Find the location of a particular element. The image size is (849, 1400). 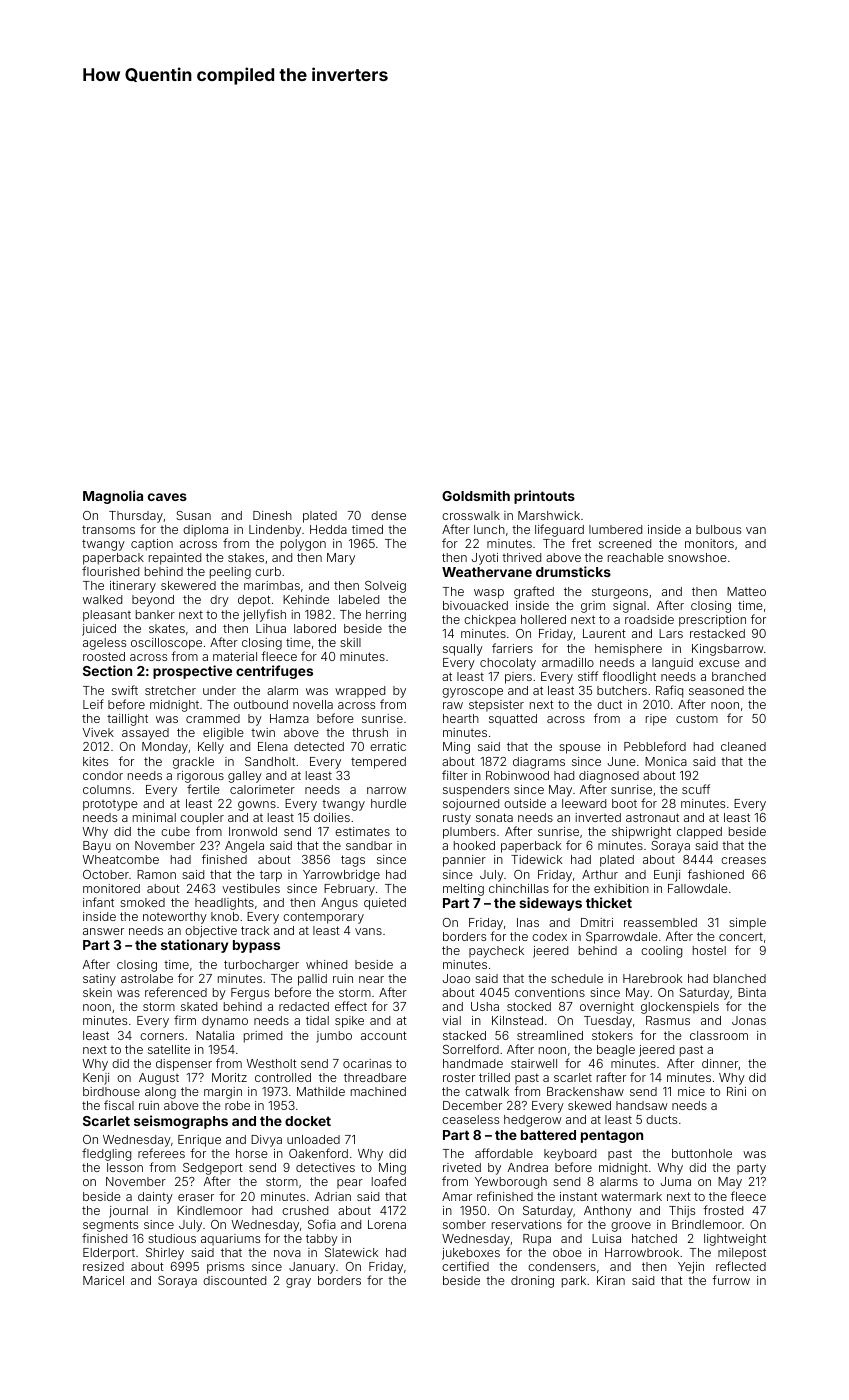

walked is located at coordinates (102, 599).
